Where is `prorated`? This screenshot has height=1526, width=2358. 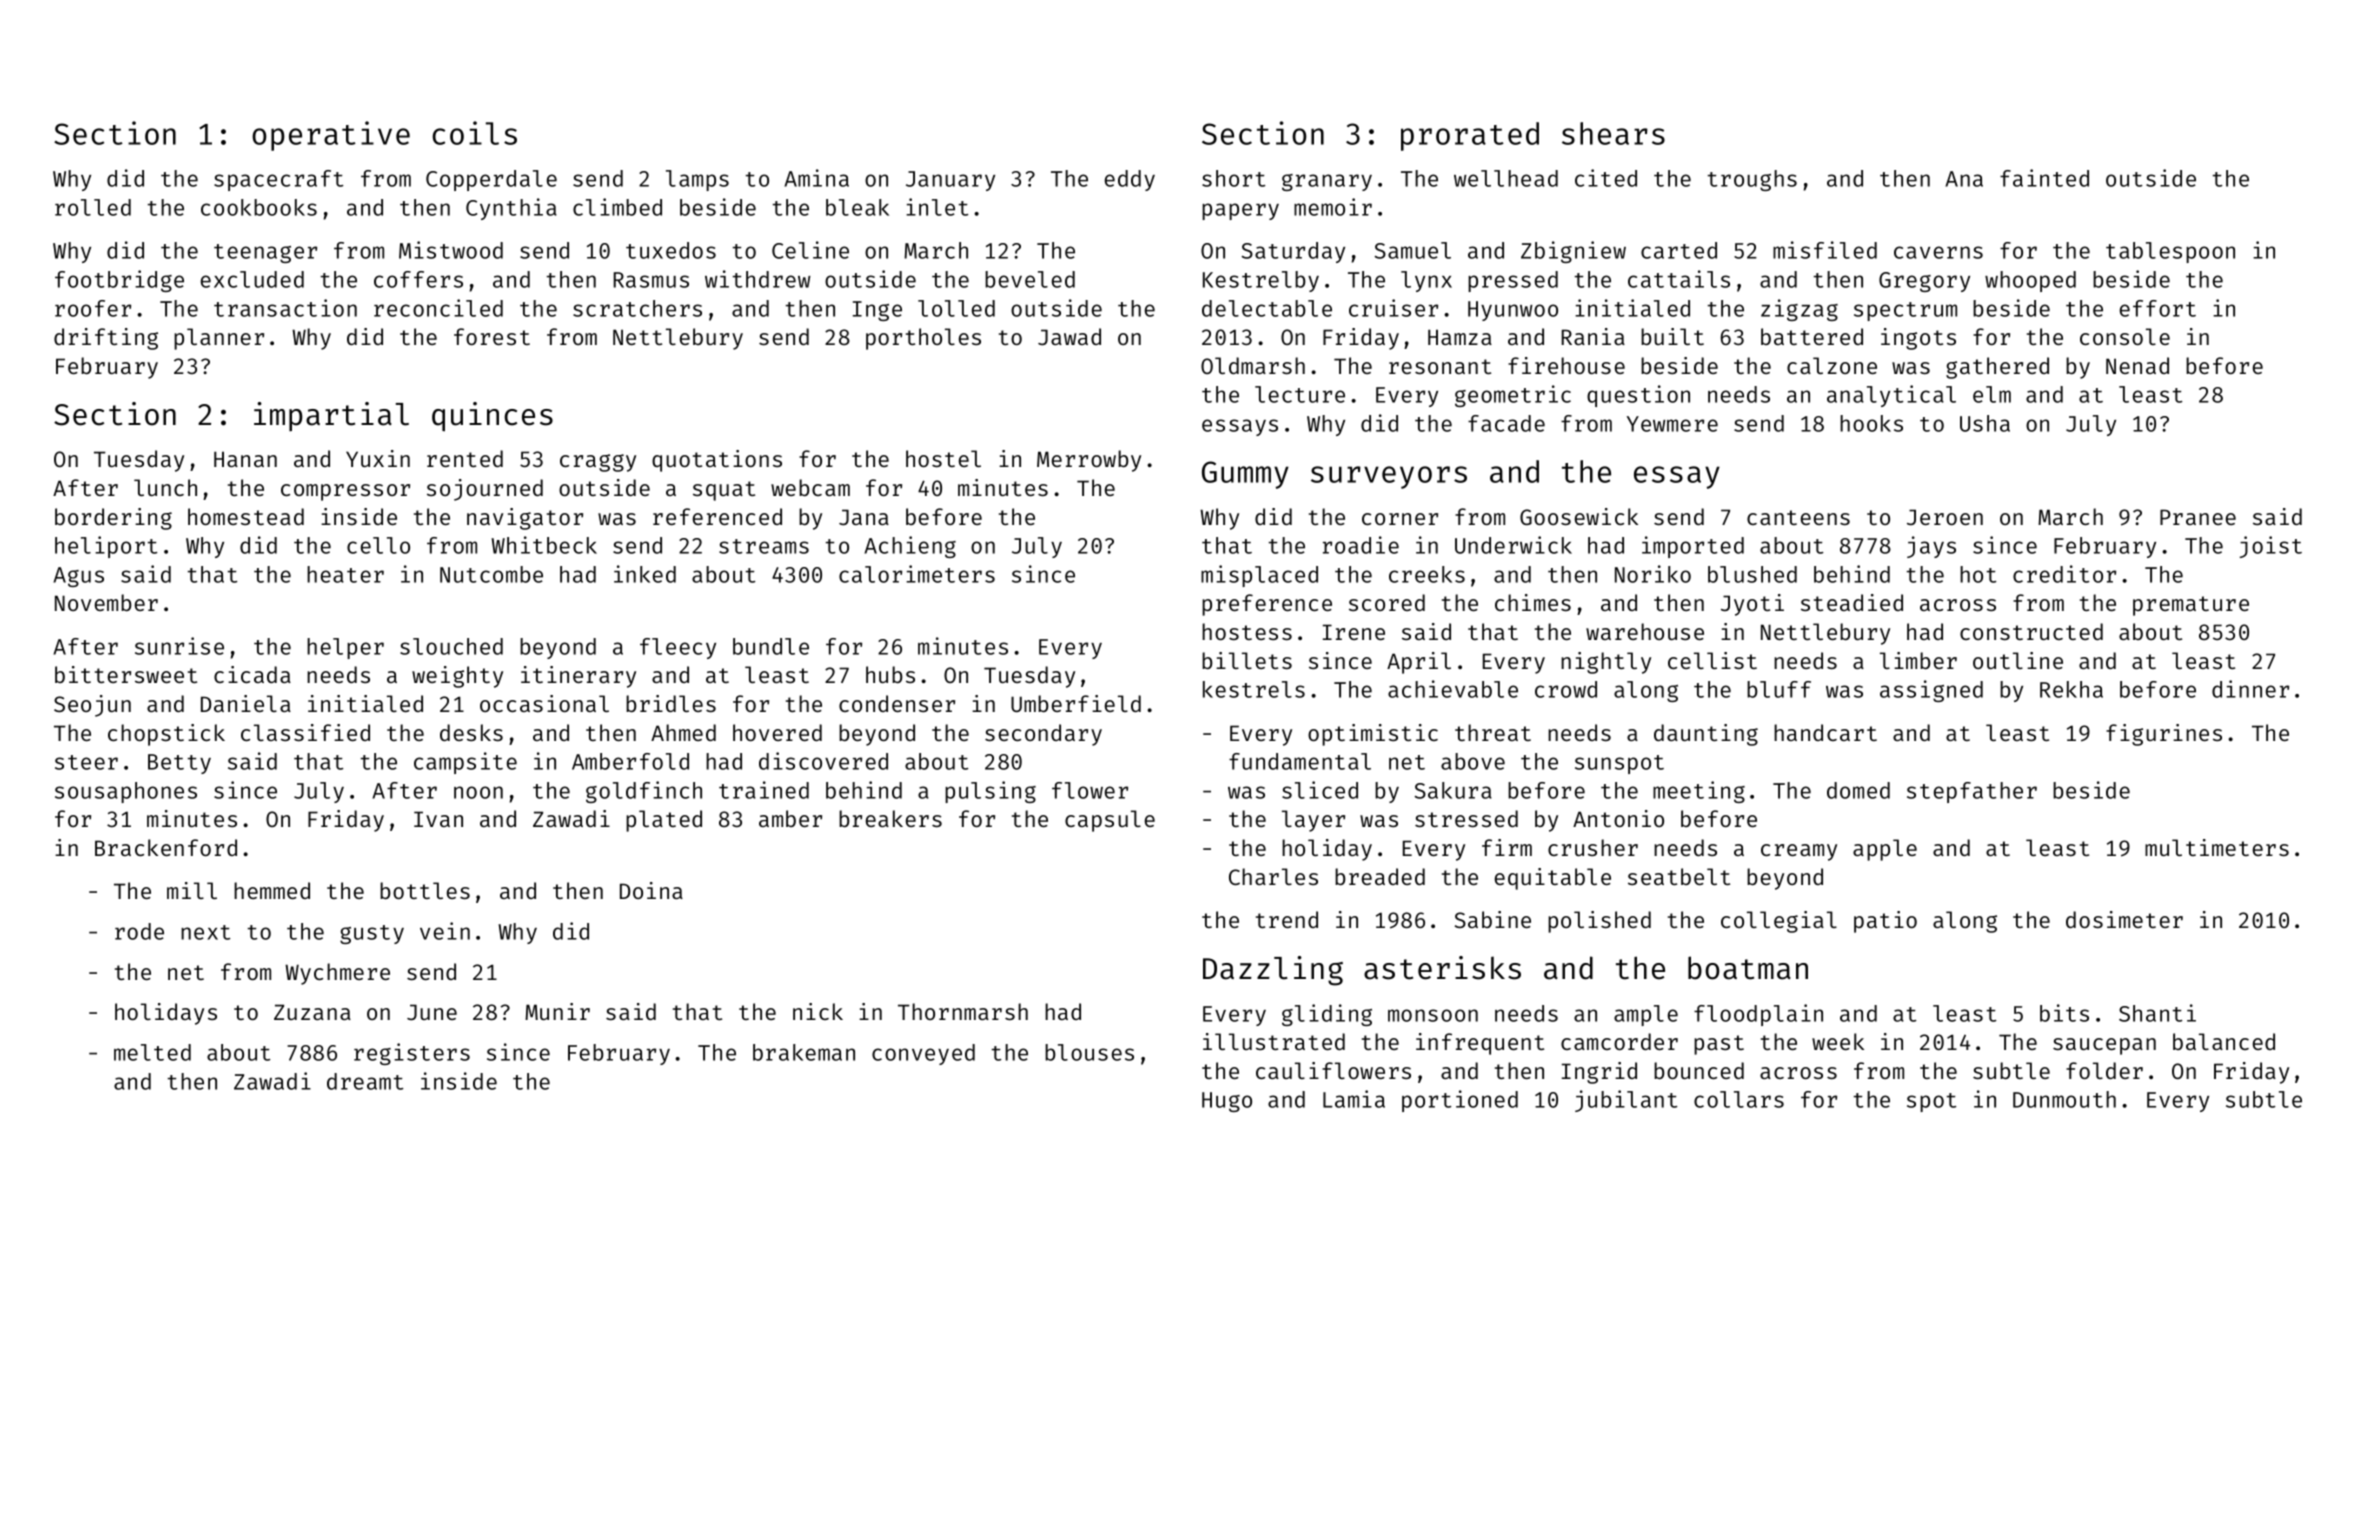
prorated is located at coordinates (1470, 136).
